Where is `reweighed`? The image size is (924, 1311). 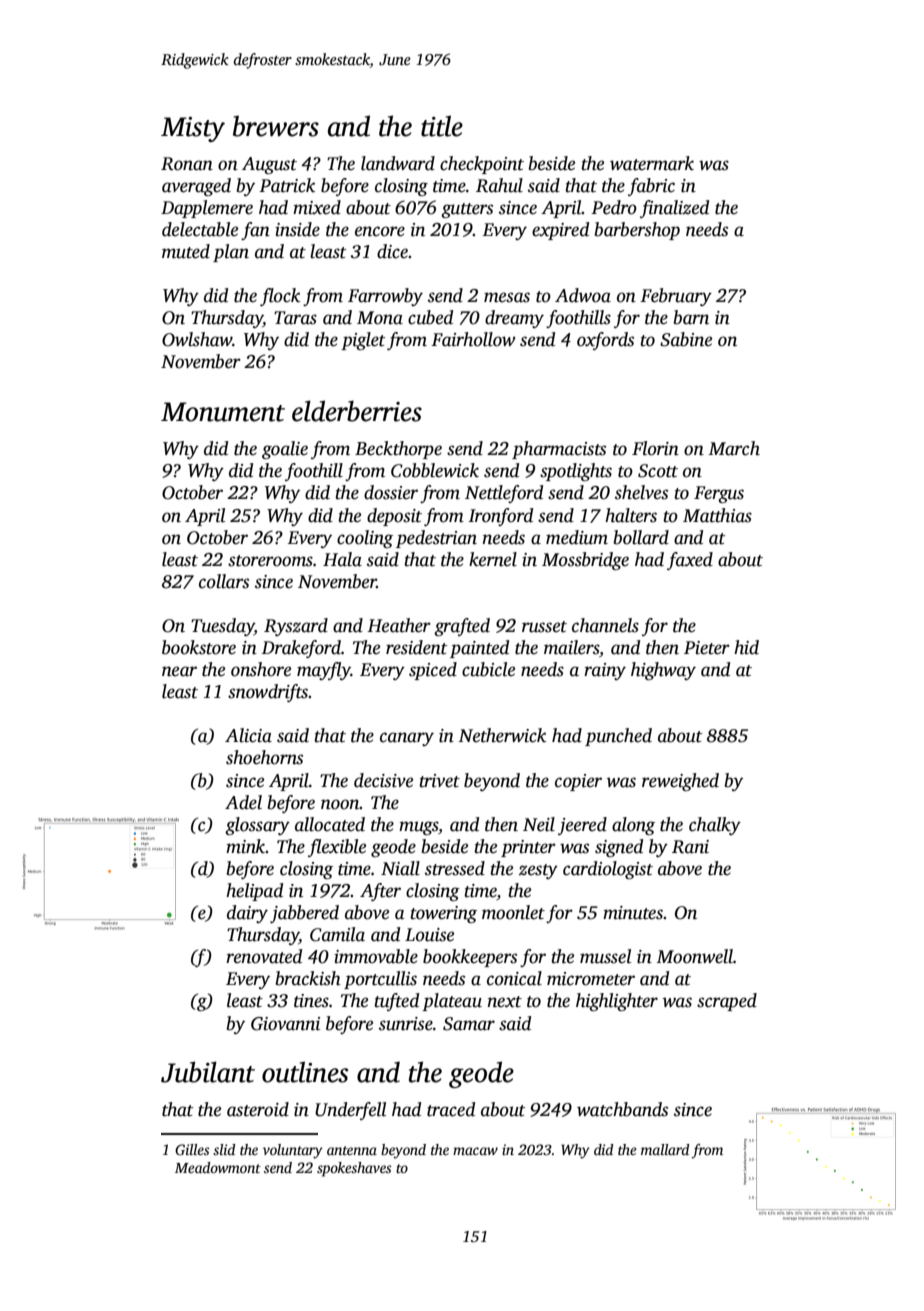
reweighed is located at coordinates (680, 782).
